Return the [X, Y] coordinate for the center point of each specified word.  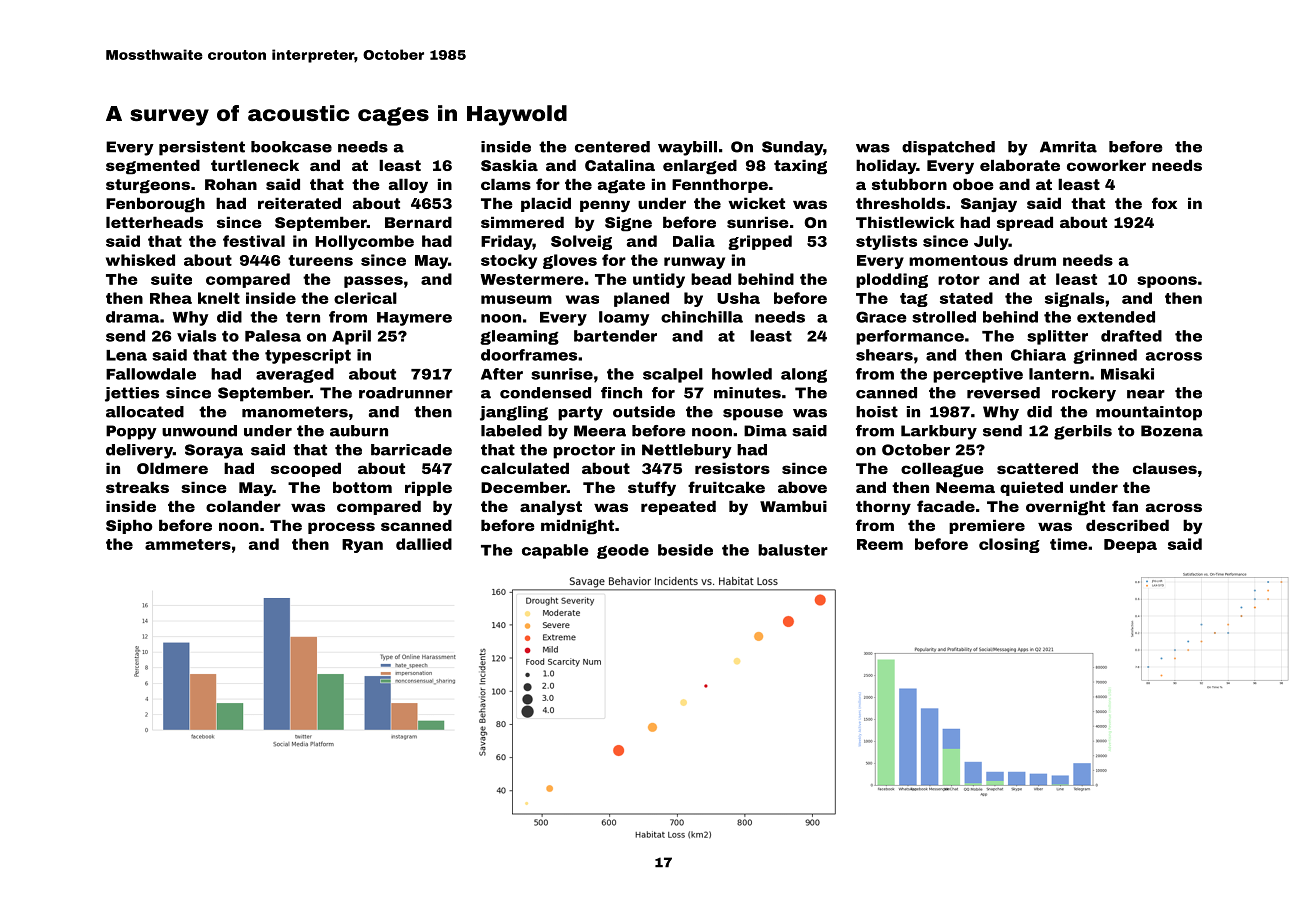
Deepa [1130, 546]
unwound [199, 431]
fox [1164, 203]
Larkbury [939, 432]
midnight [577, 527]
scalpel [673, 375]
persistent [202, 148]
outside [644, 412]
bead [711, 279]
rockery [1084, 394]
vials [196, 336]
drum [1035, 260]
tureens [320, 260]
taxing [800, 167]
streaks [137, 487]
